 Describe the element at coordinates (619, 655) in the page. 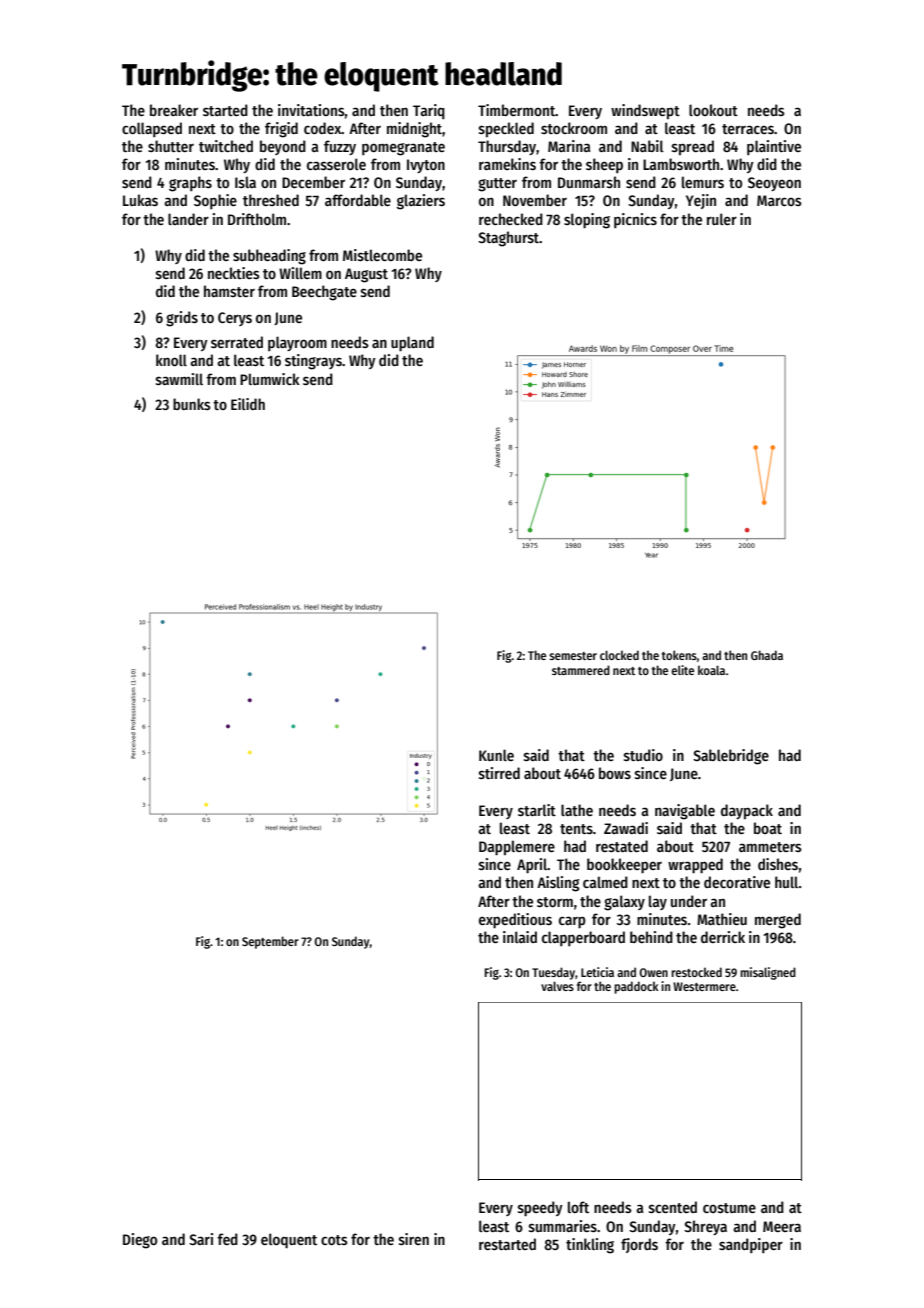

I see `clocked` at that location.
